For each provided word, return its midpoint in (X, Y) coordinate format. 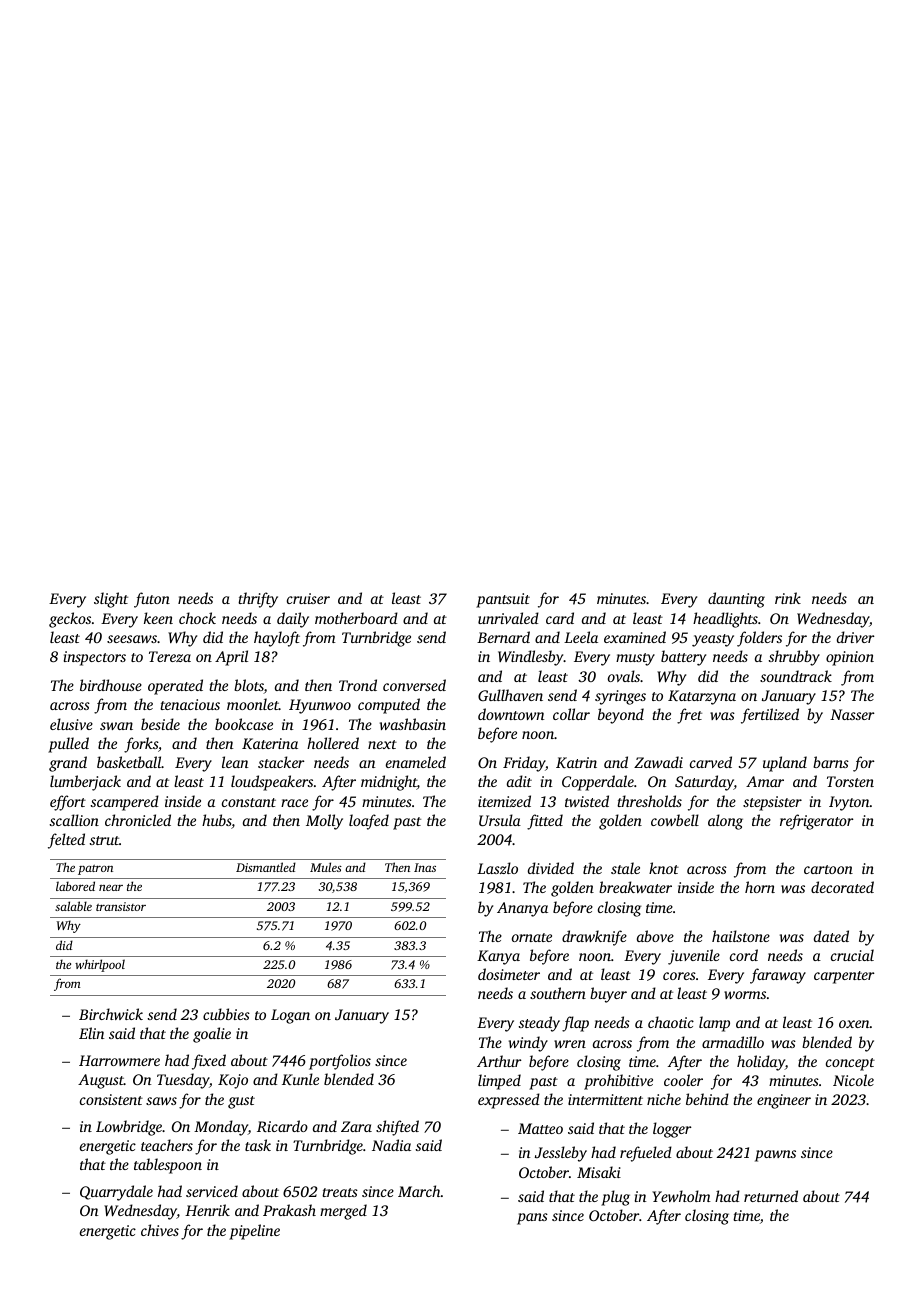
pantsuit (503, 600)
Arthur (499, 1061)
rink (788, 598)
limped (499, 1082)
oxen (854, 1024)
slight (111, 600)
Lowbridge (129, 1128)
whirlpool (100, 965)
